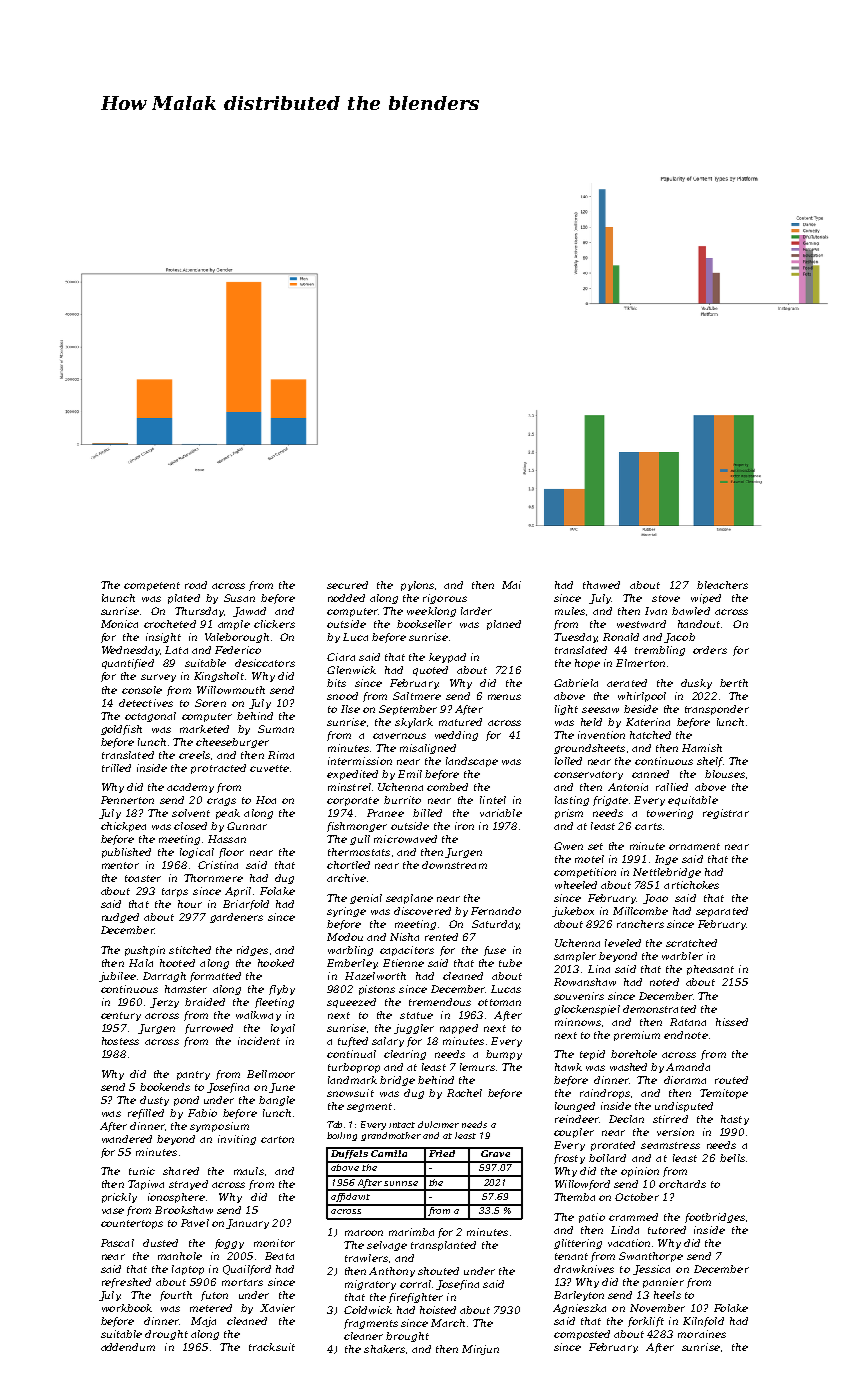 This screenshot has width=849, height=1400. What do you see at coordinates (566, 710) in the screenshot?
I see `light` at bounding box center [566, 710].
